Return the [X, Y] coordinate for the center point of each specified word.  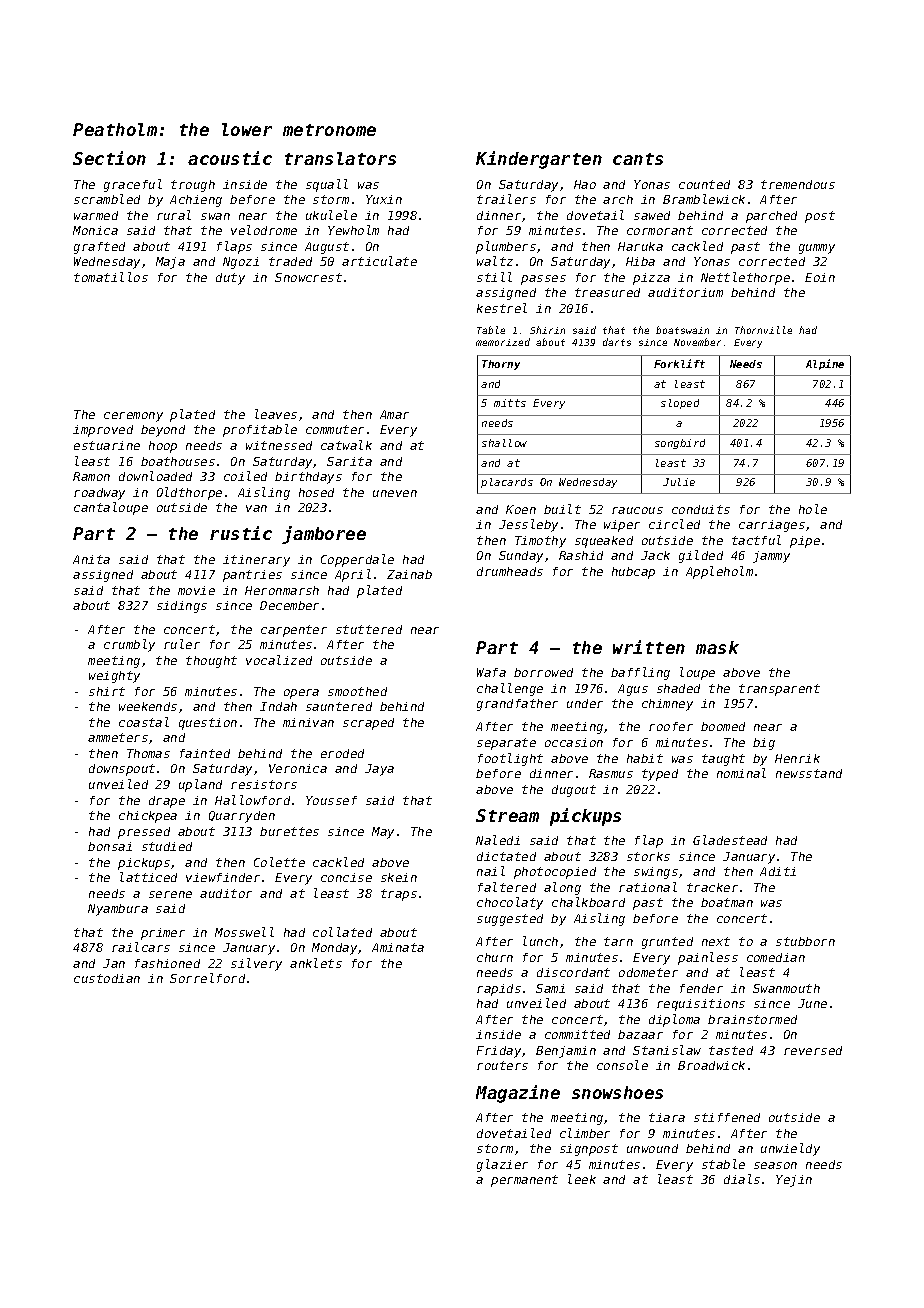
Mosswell [244, 932]
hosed [316, 492]
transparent [779, 690]
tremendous [798, 184]
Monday [334, 949]
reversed [813, 1050]
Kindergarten [539, 160]
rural [174, 215]
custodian [107, 978]
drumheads [510, 571]
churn [495, 957]
